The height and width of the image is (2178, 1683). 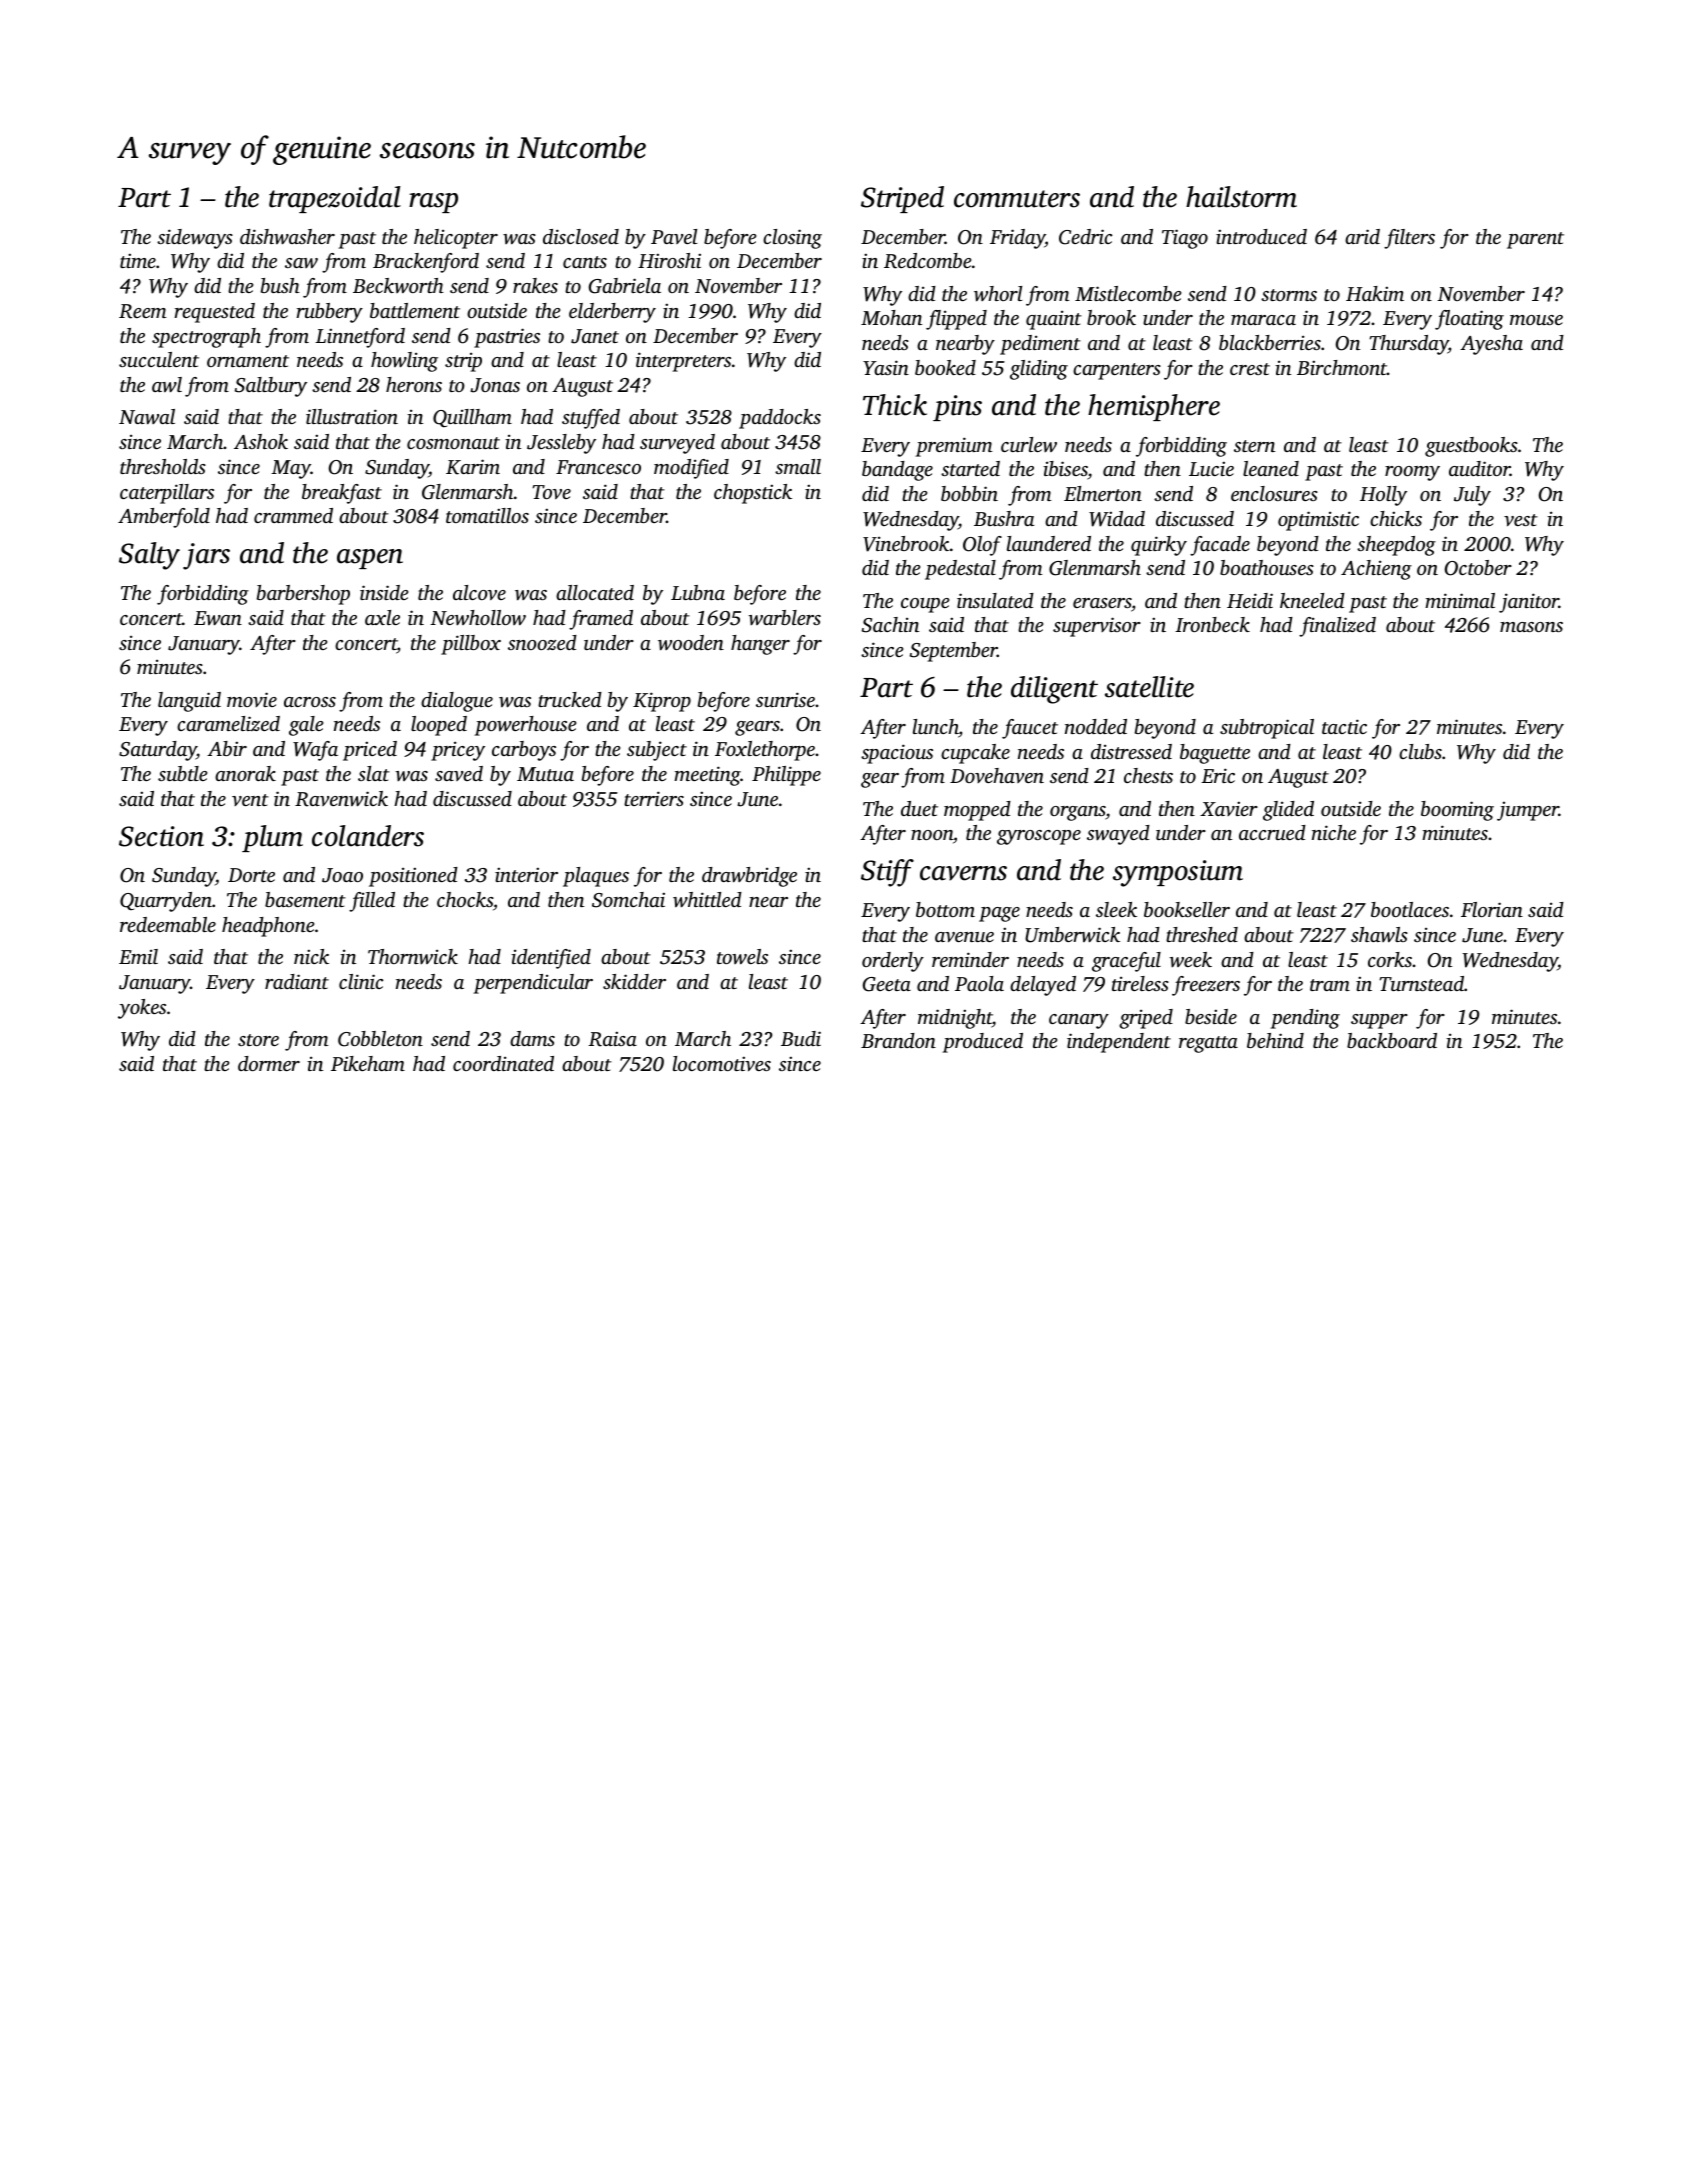 I want to click on clubs, so click(x=1420, y=751).
